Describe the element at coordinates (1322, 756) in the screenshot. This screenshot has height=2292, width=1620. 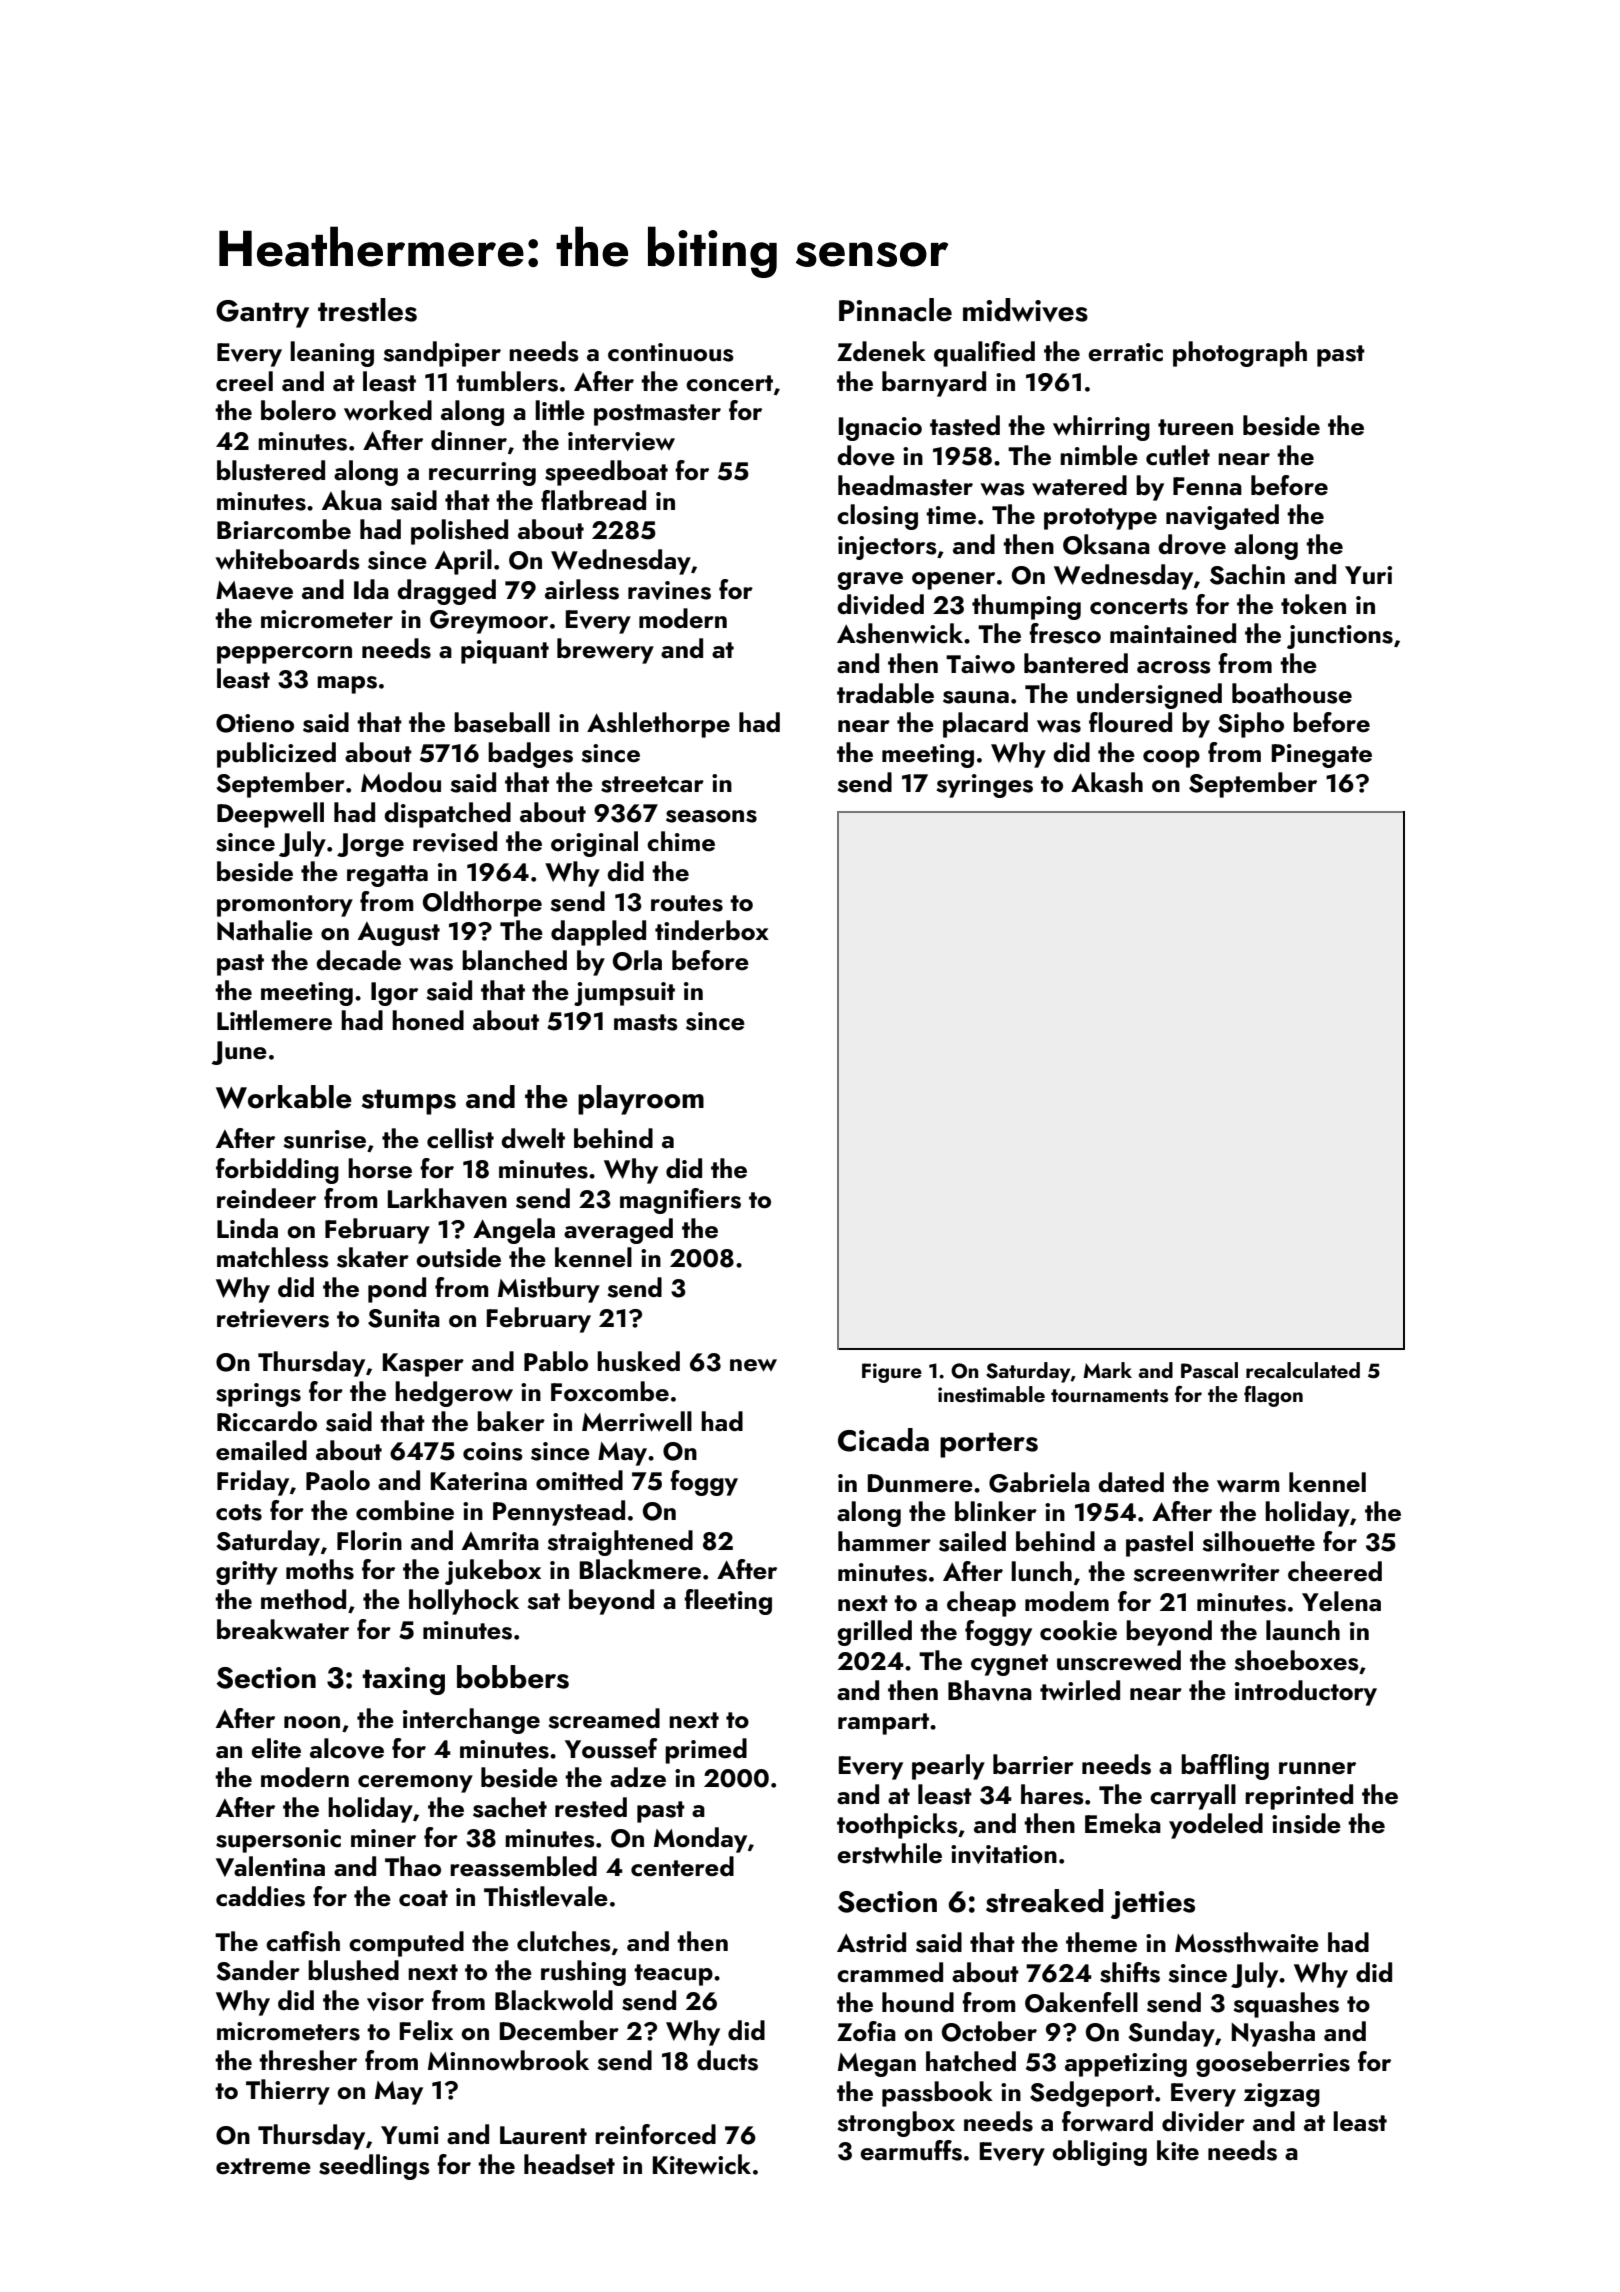
I see `Pinegate` at that location.
